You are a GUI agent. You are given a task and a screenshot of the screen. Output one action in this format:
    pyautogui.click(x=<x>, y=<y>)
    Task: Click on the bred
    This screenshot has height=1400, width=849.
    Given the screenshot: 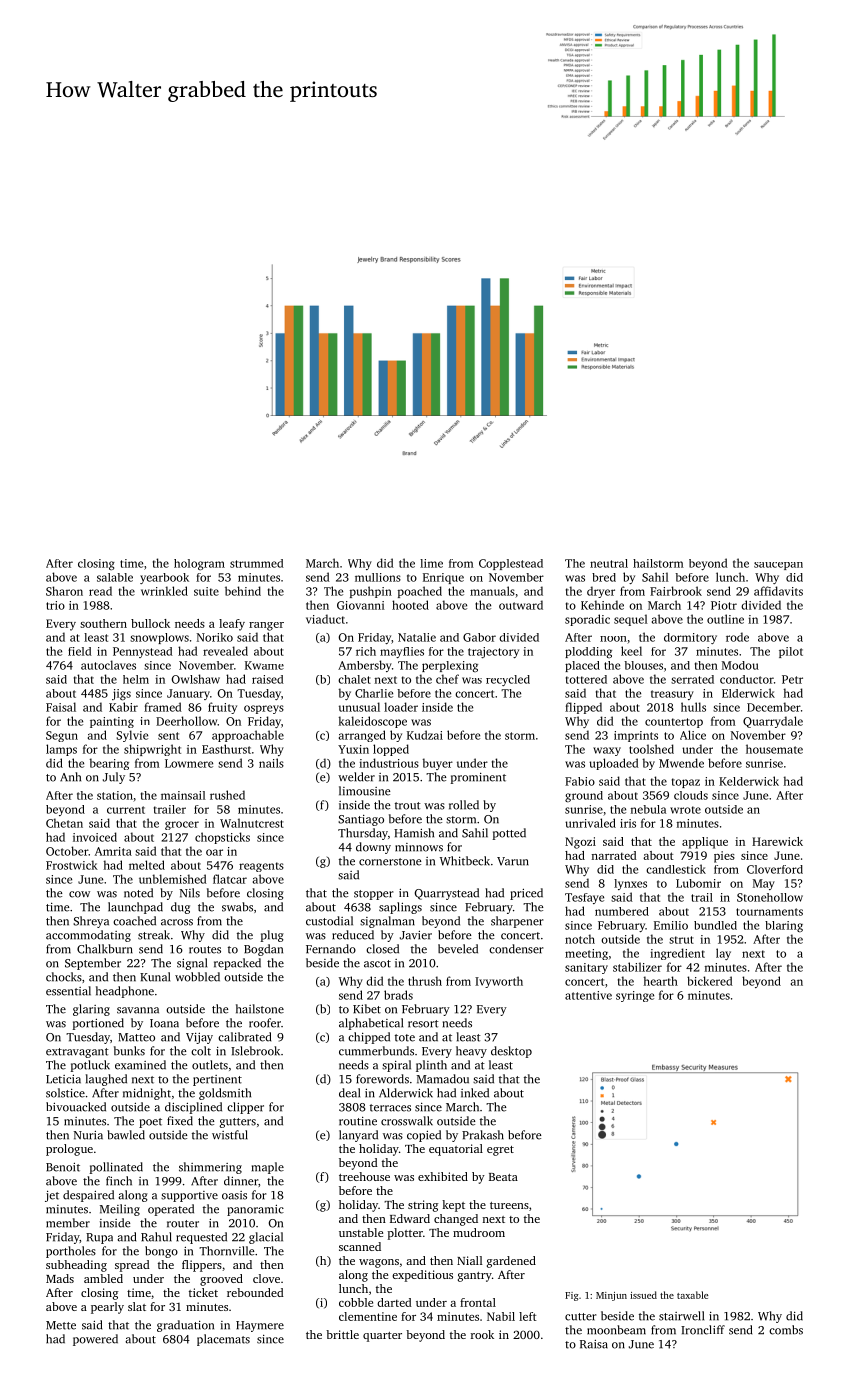 What is the action you would take?
    pyautogui.click(x=604, y=577)
